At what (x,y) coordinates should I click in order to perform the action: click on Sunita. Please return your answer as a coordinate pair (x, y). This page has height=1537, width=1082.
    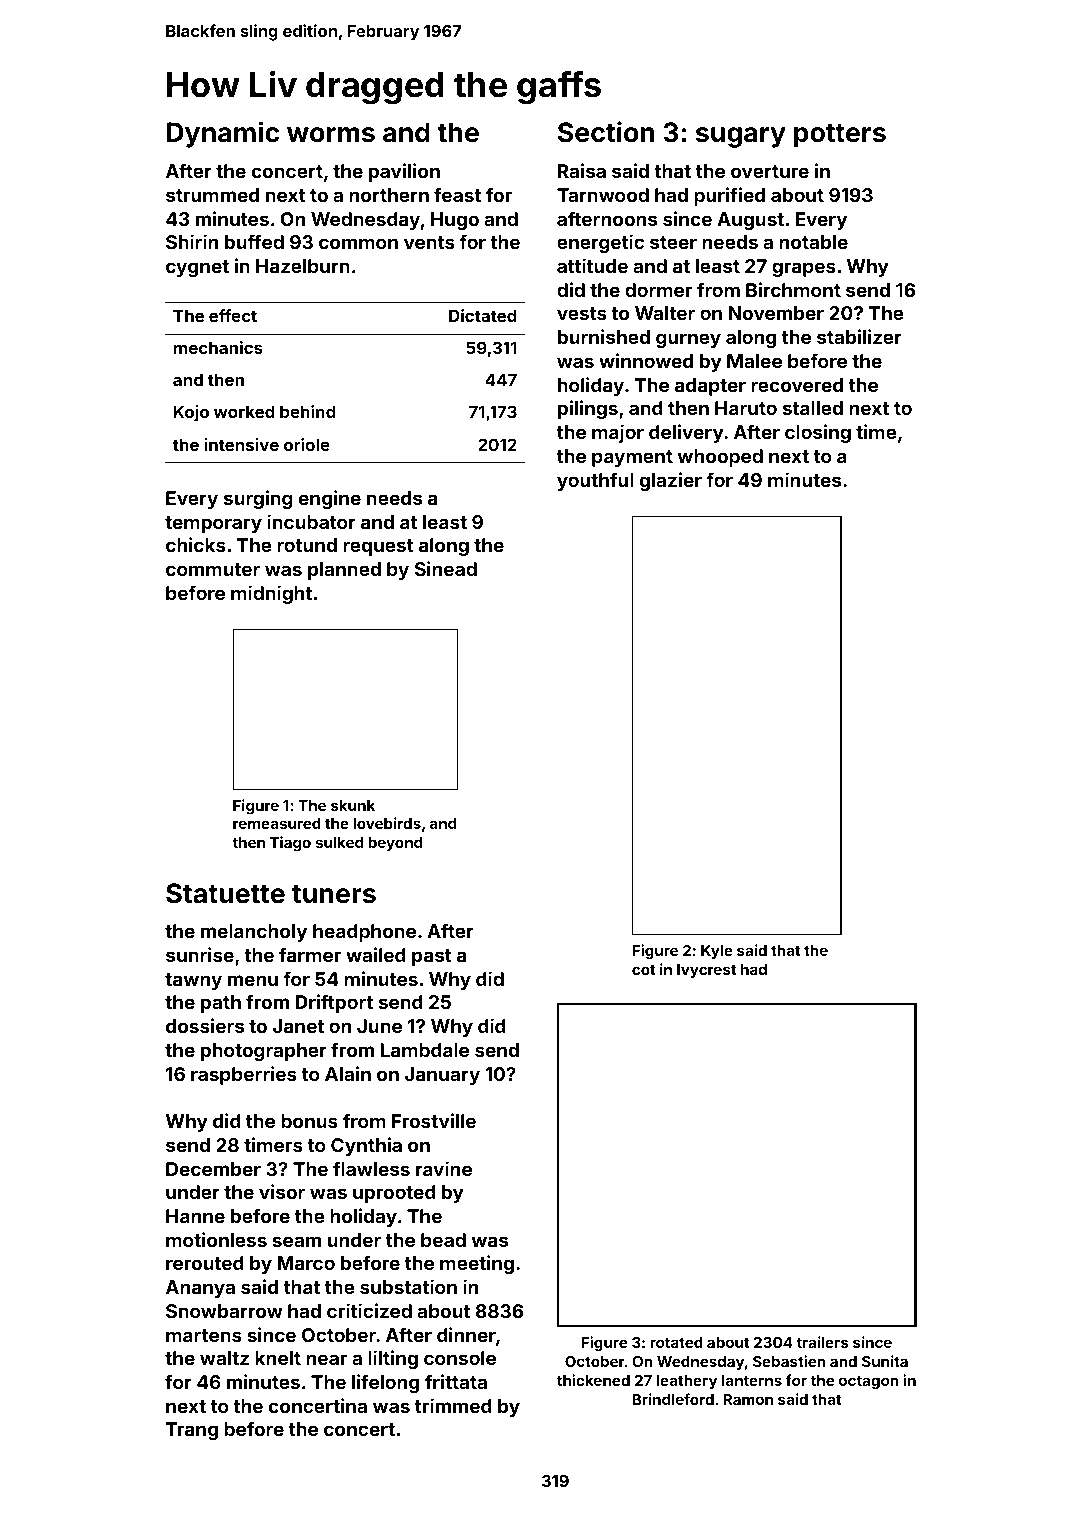
    Looking at the image, I should click on (885, 1361).
